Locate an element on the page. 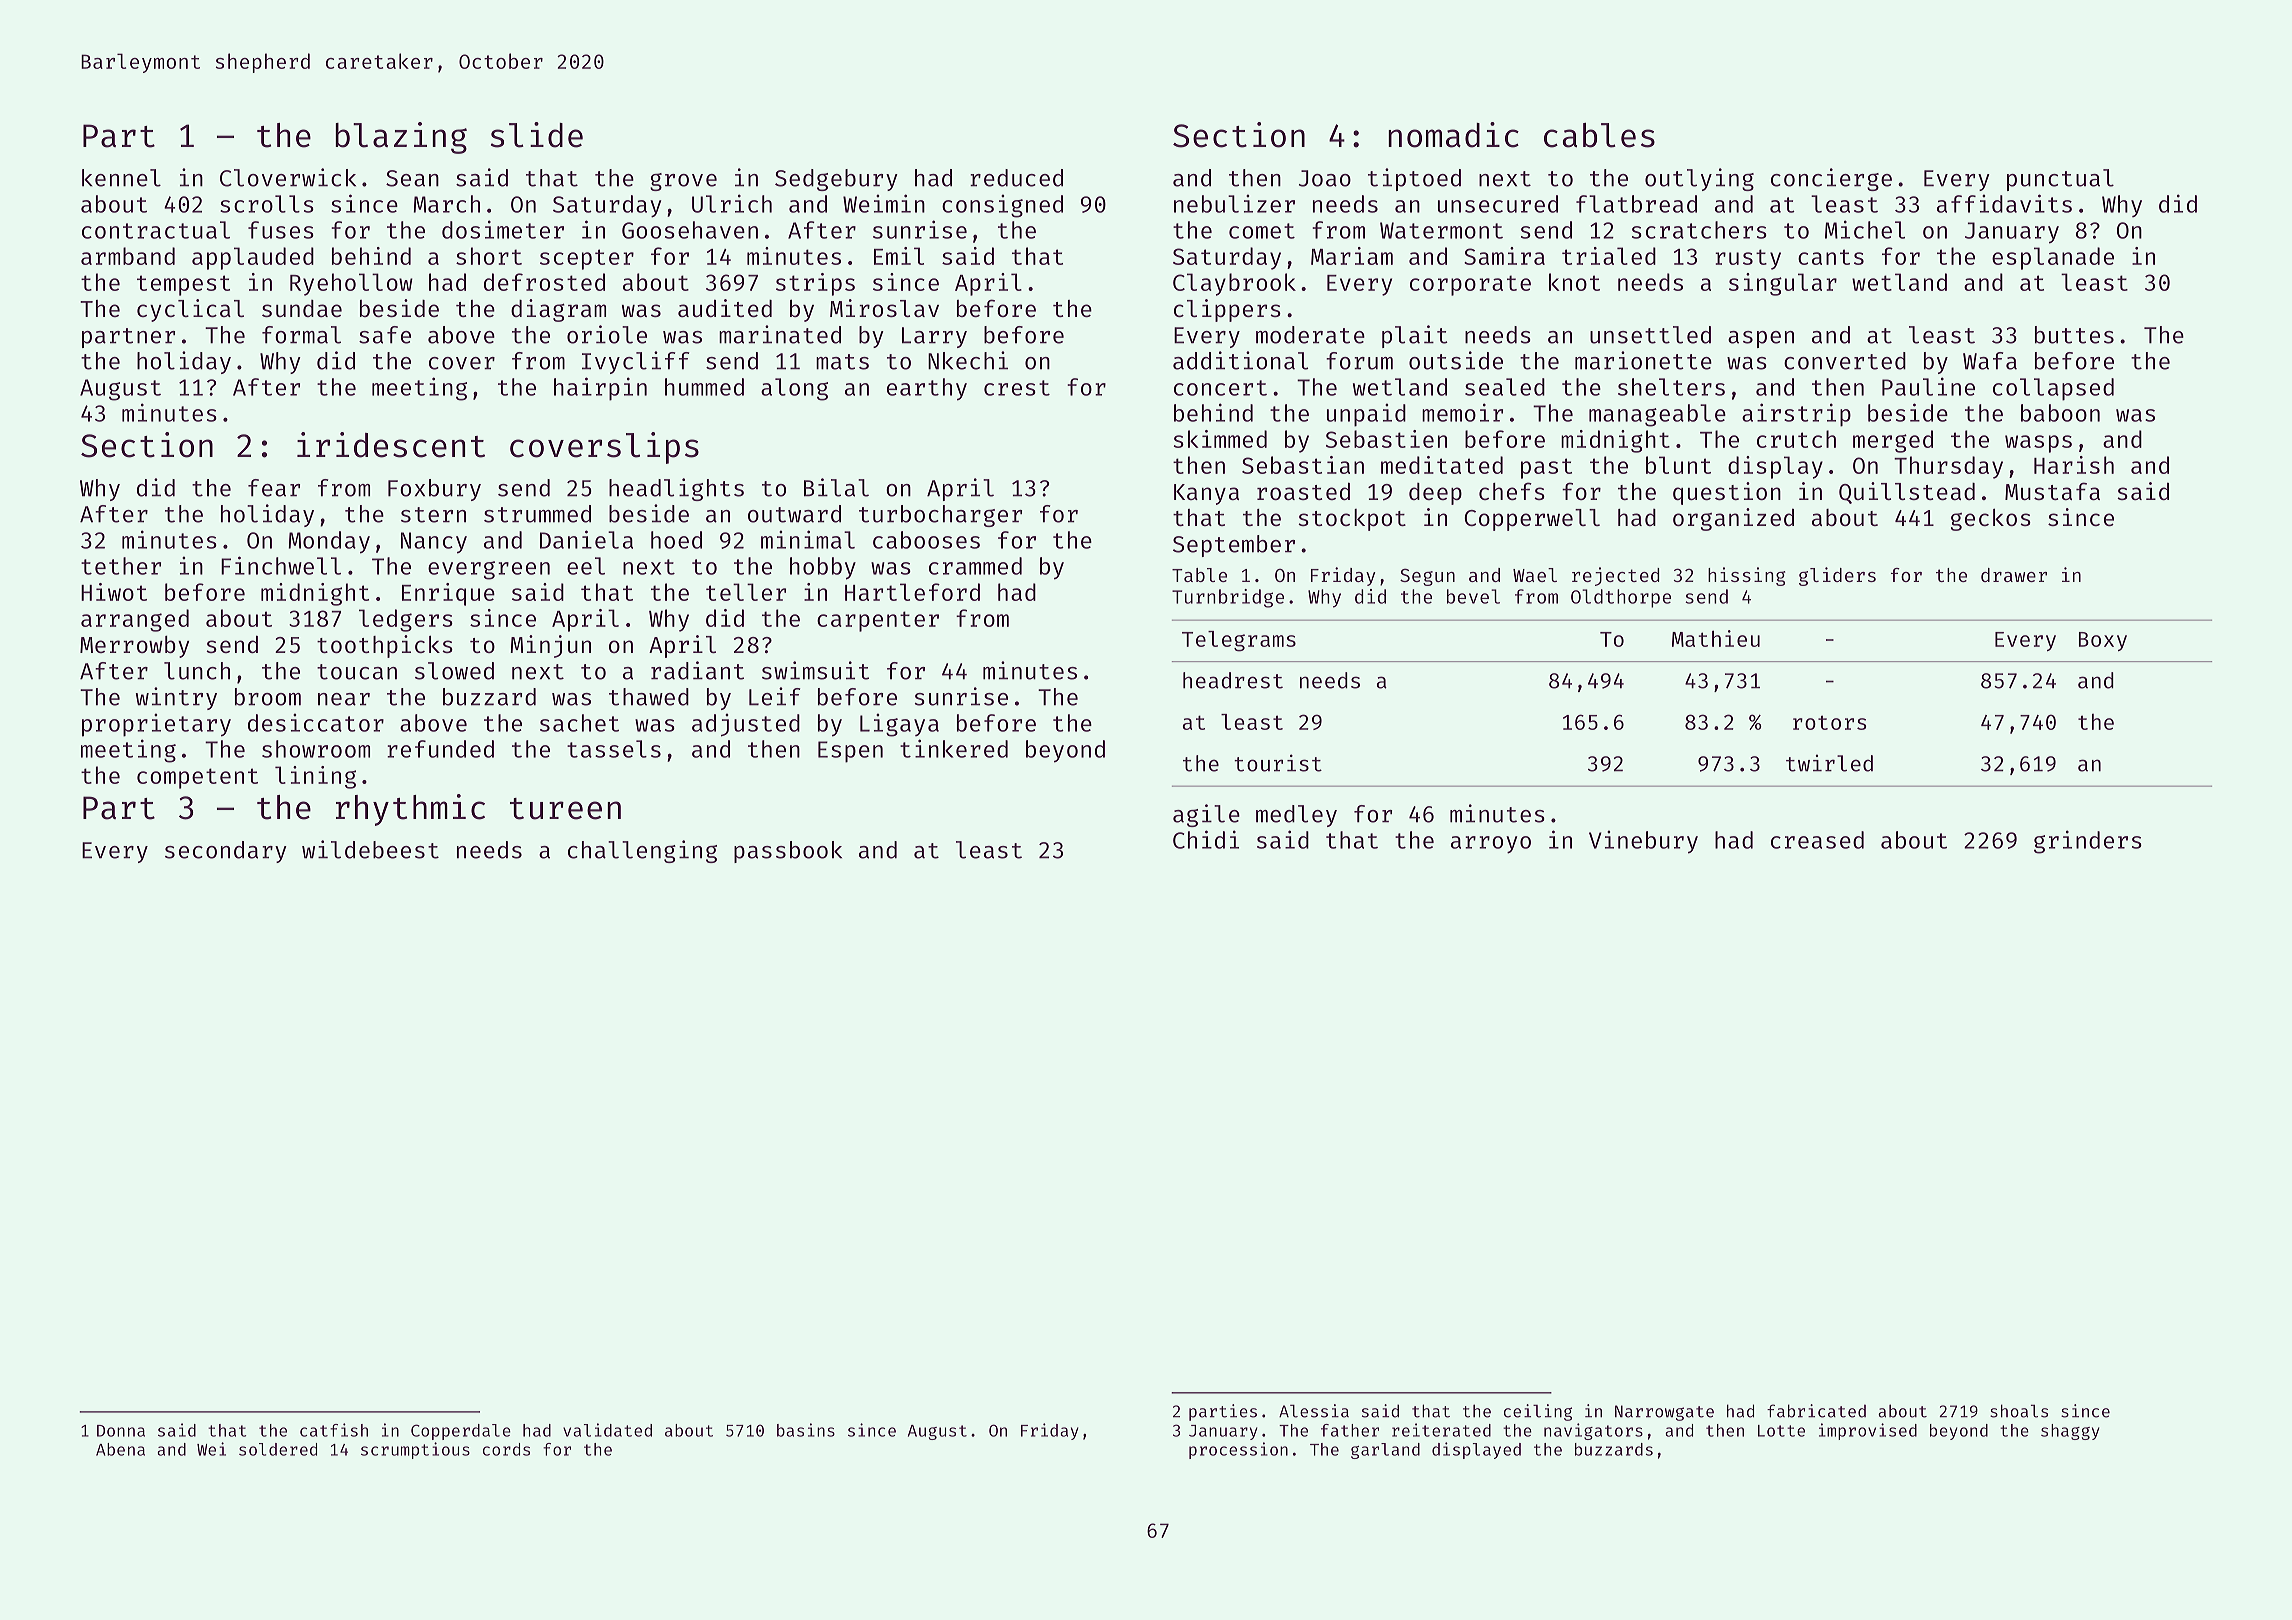 The width and height of the document is (2292, 1620). catfish is located at coordinates (334, 1430).
